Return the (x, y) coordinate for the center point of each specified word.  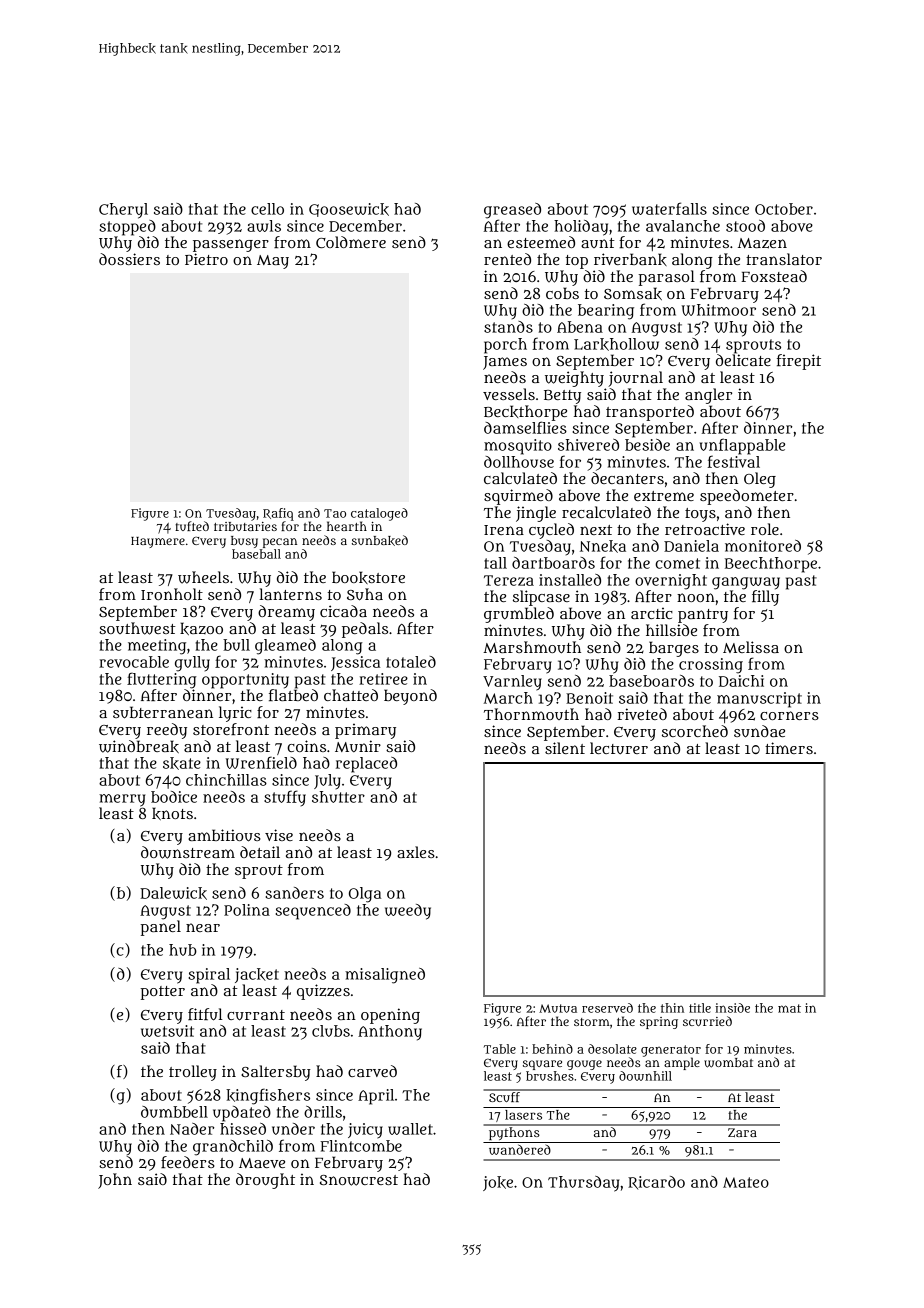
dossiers (129, 259)
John (115, 1181)
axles (416, 852)
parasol (667, 278)
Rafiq (278, 514)
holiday (581, 228)
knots (172, 813)
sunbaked (380, 540)
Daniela (691, 546)
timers (789, 748)
